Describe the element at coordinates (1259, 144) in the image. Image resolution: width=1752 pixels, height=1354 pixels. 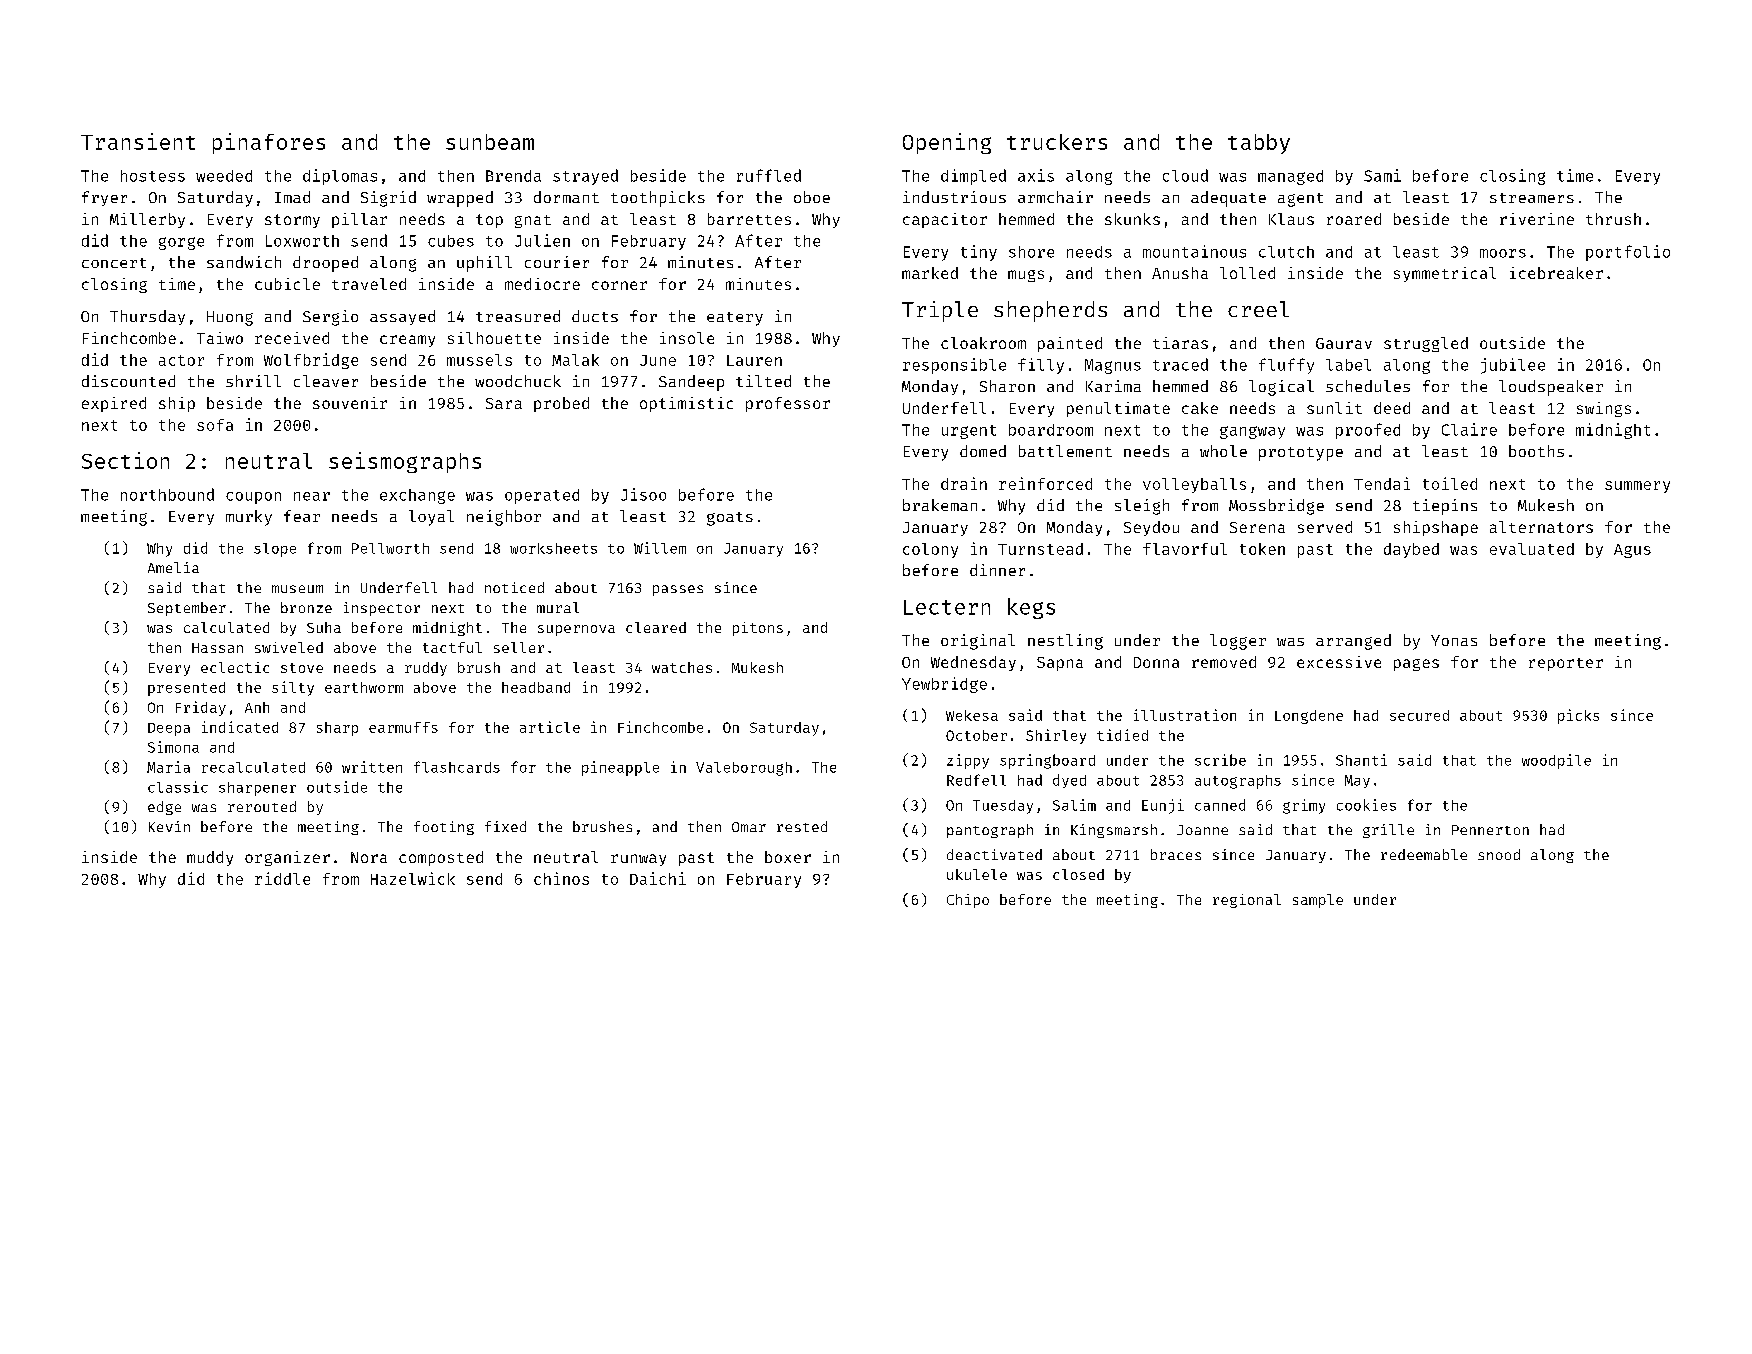
I see `tabby` at that location.
